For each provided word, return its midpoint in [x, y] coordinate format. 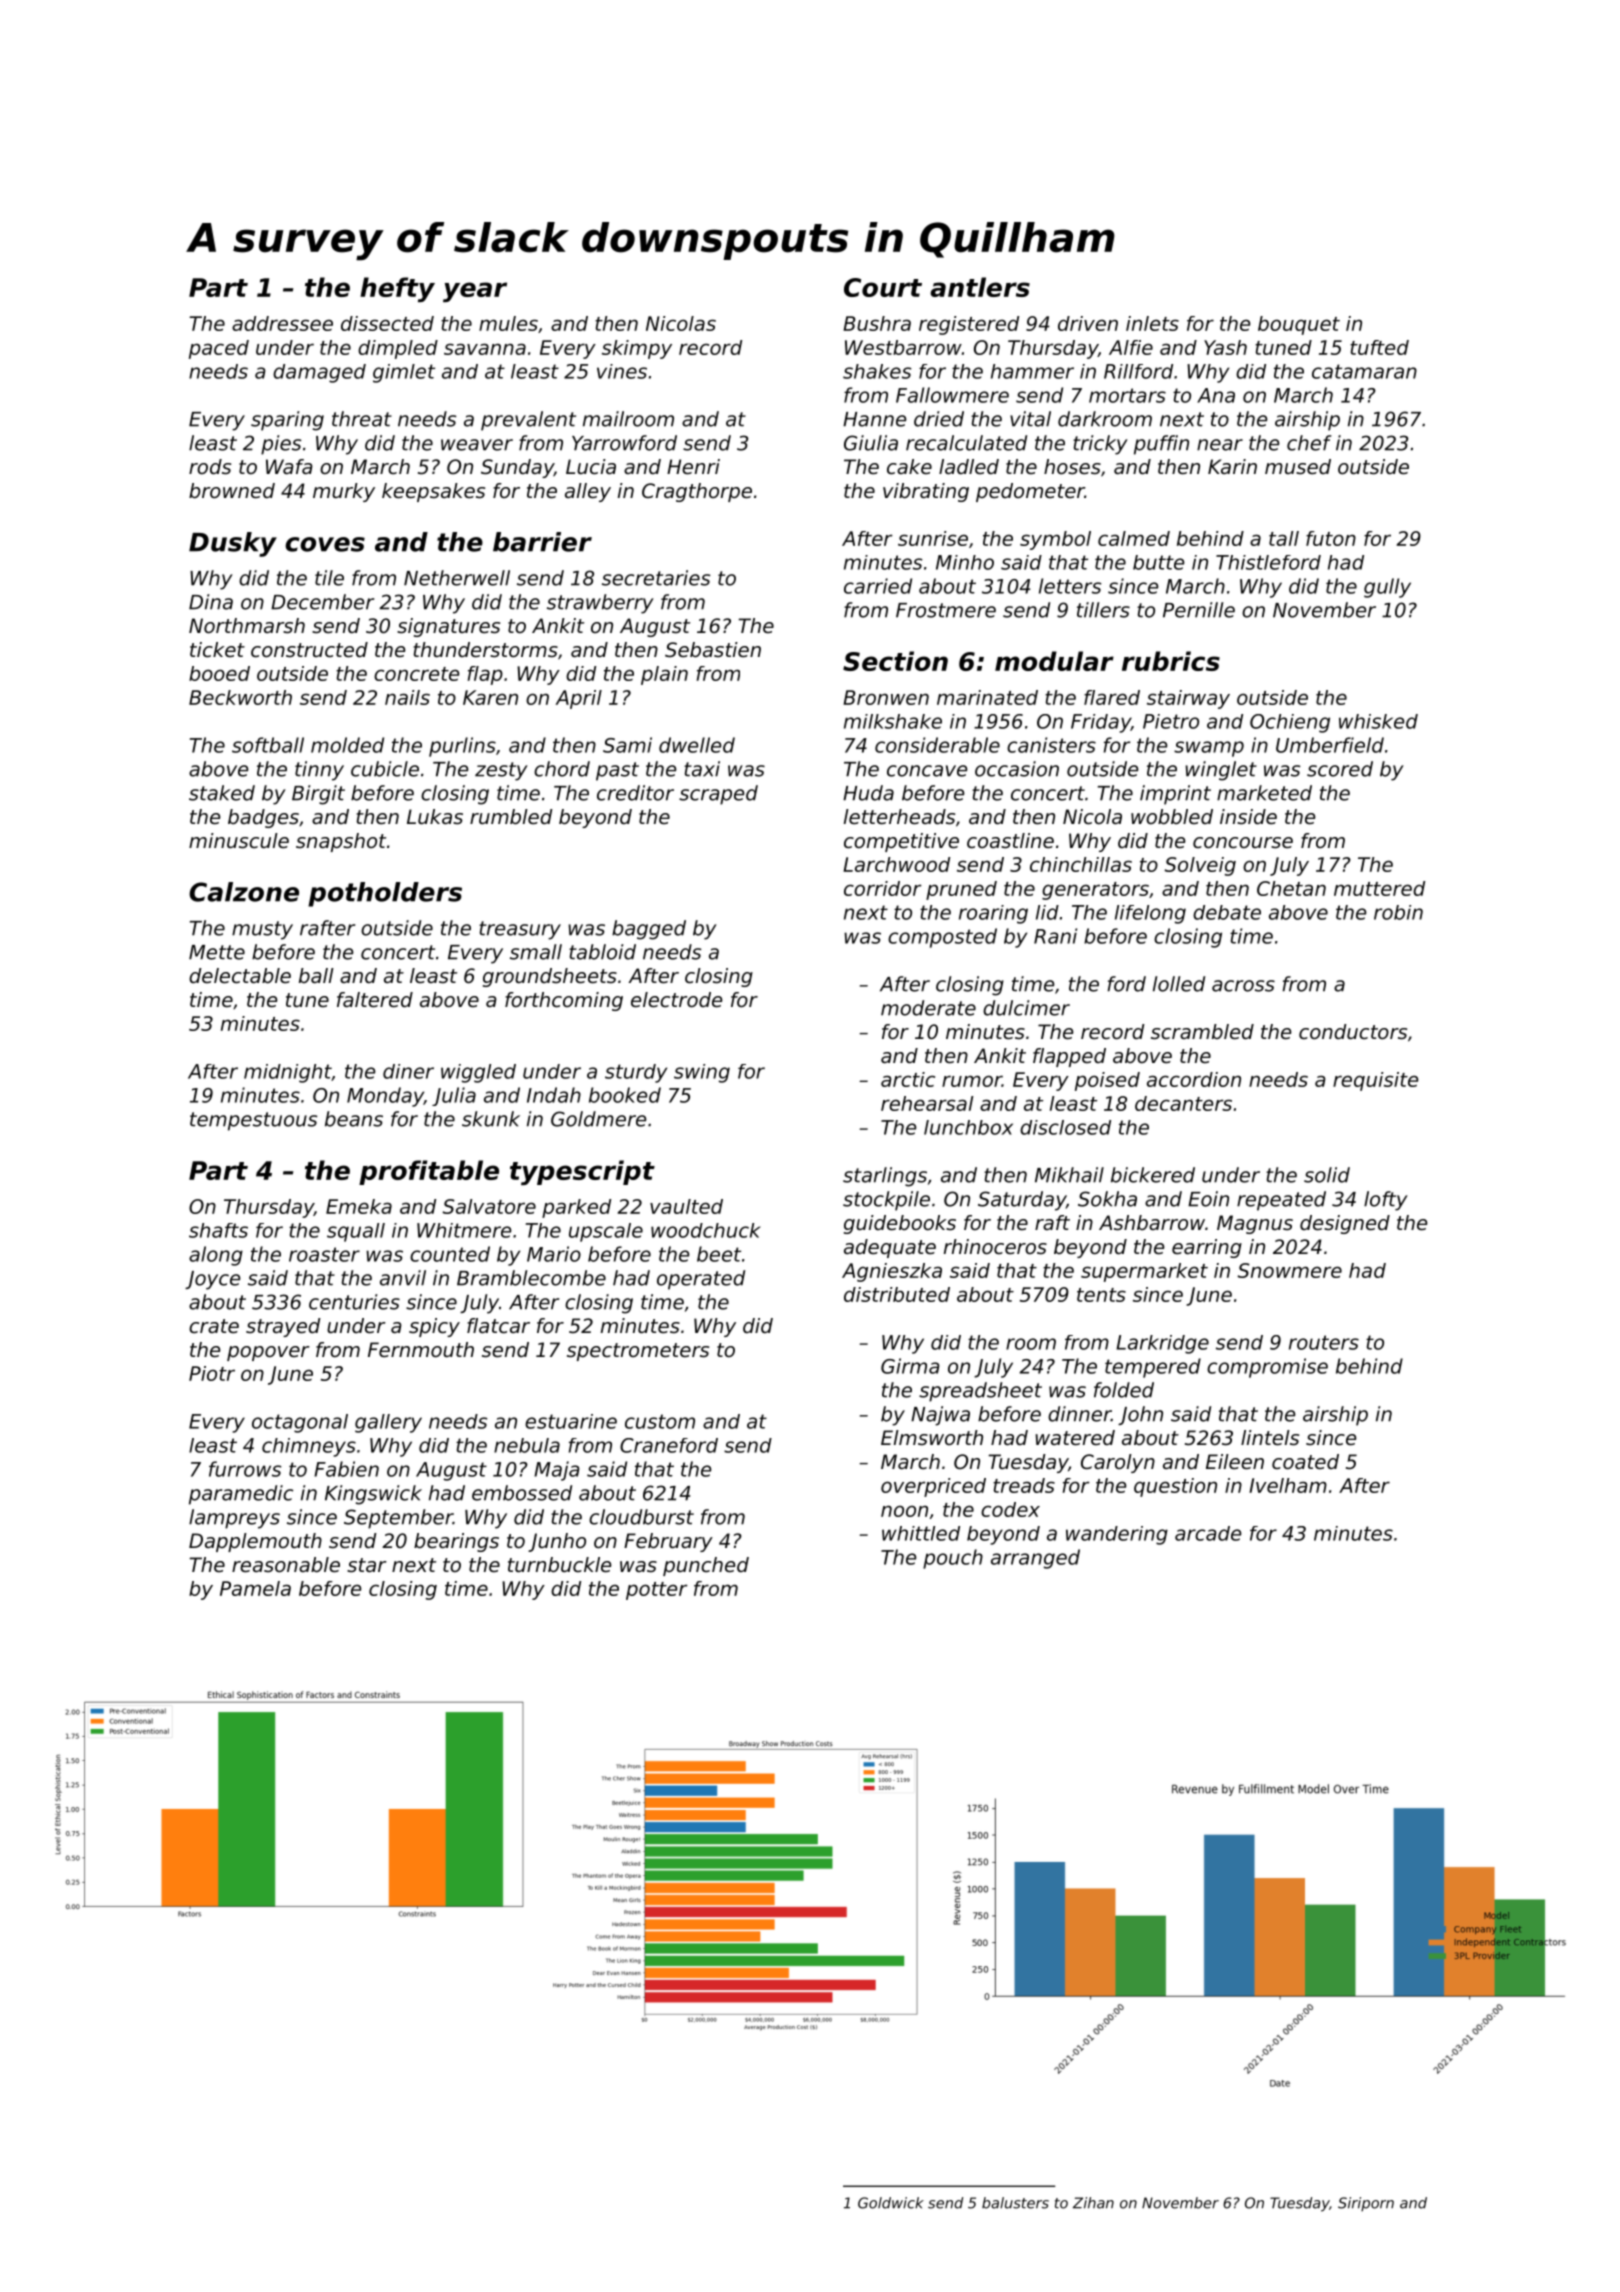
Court [883, 287]
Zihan [1093, 2203]
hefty [397, 289]
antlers [980, 287]
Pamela [255, 1588]
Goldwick [891, 2203]
